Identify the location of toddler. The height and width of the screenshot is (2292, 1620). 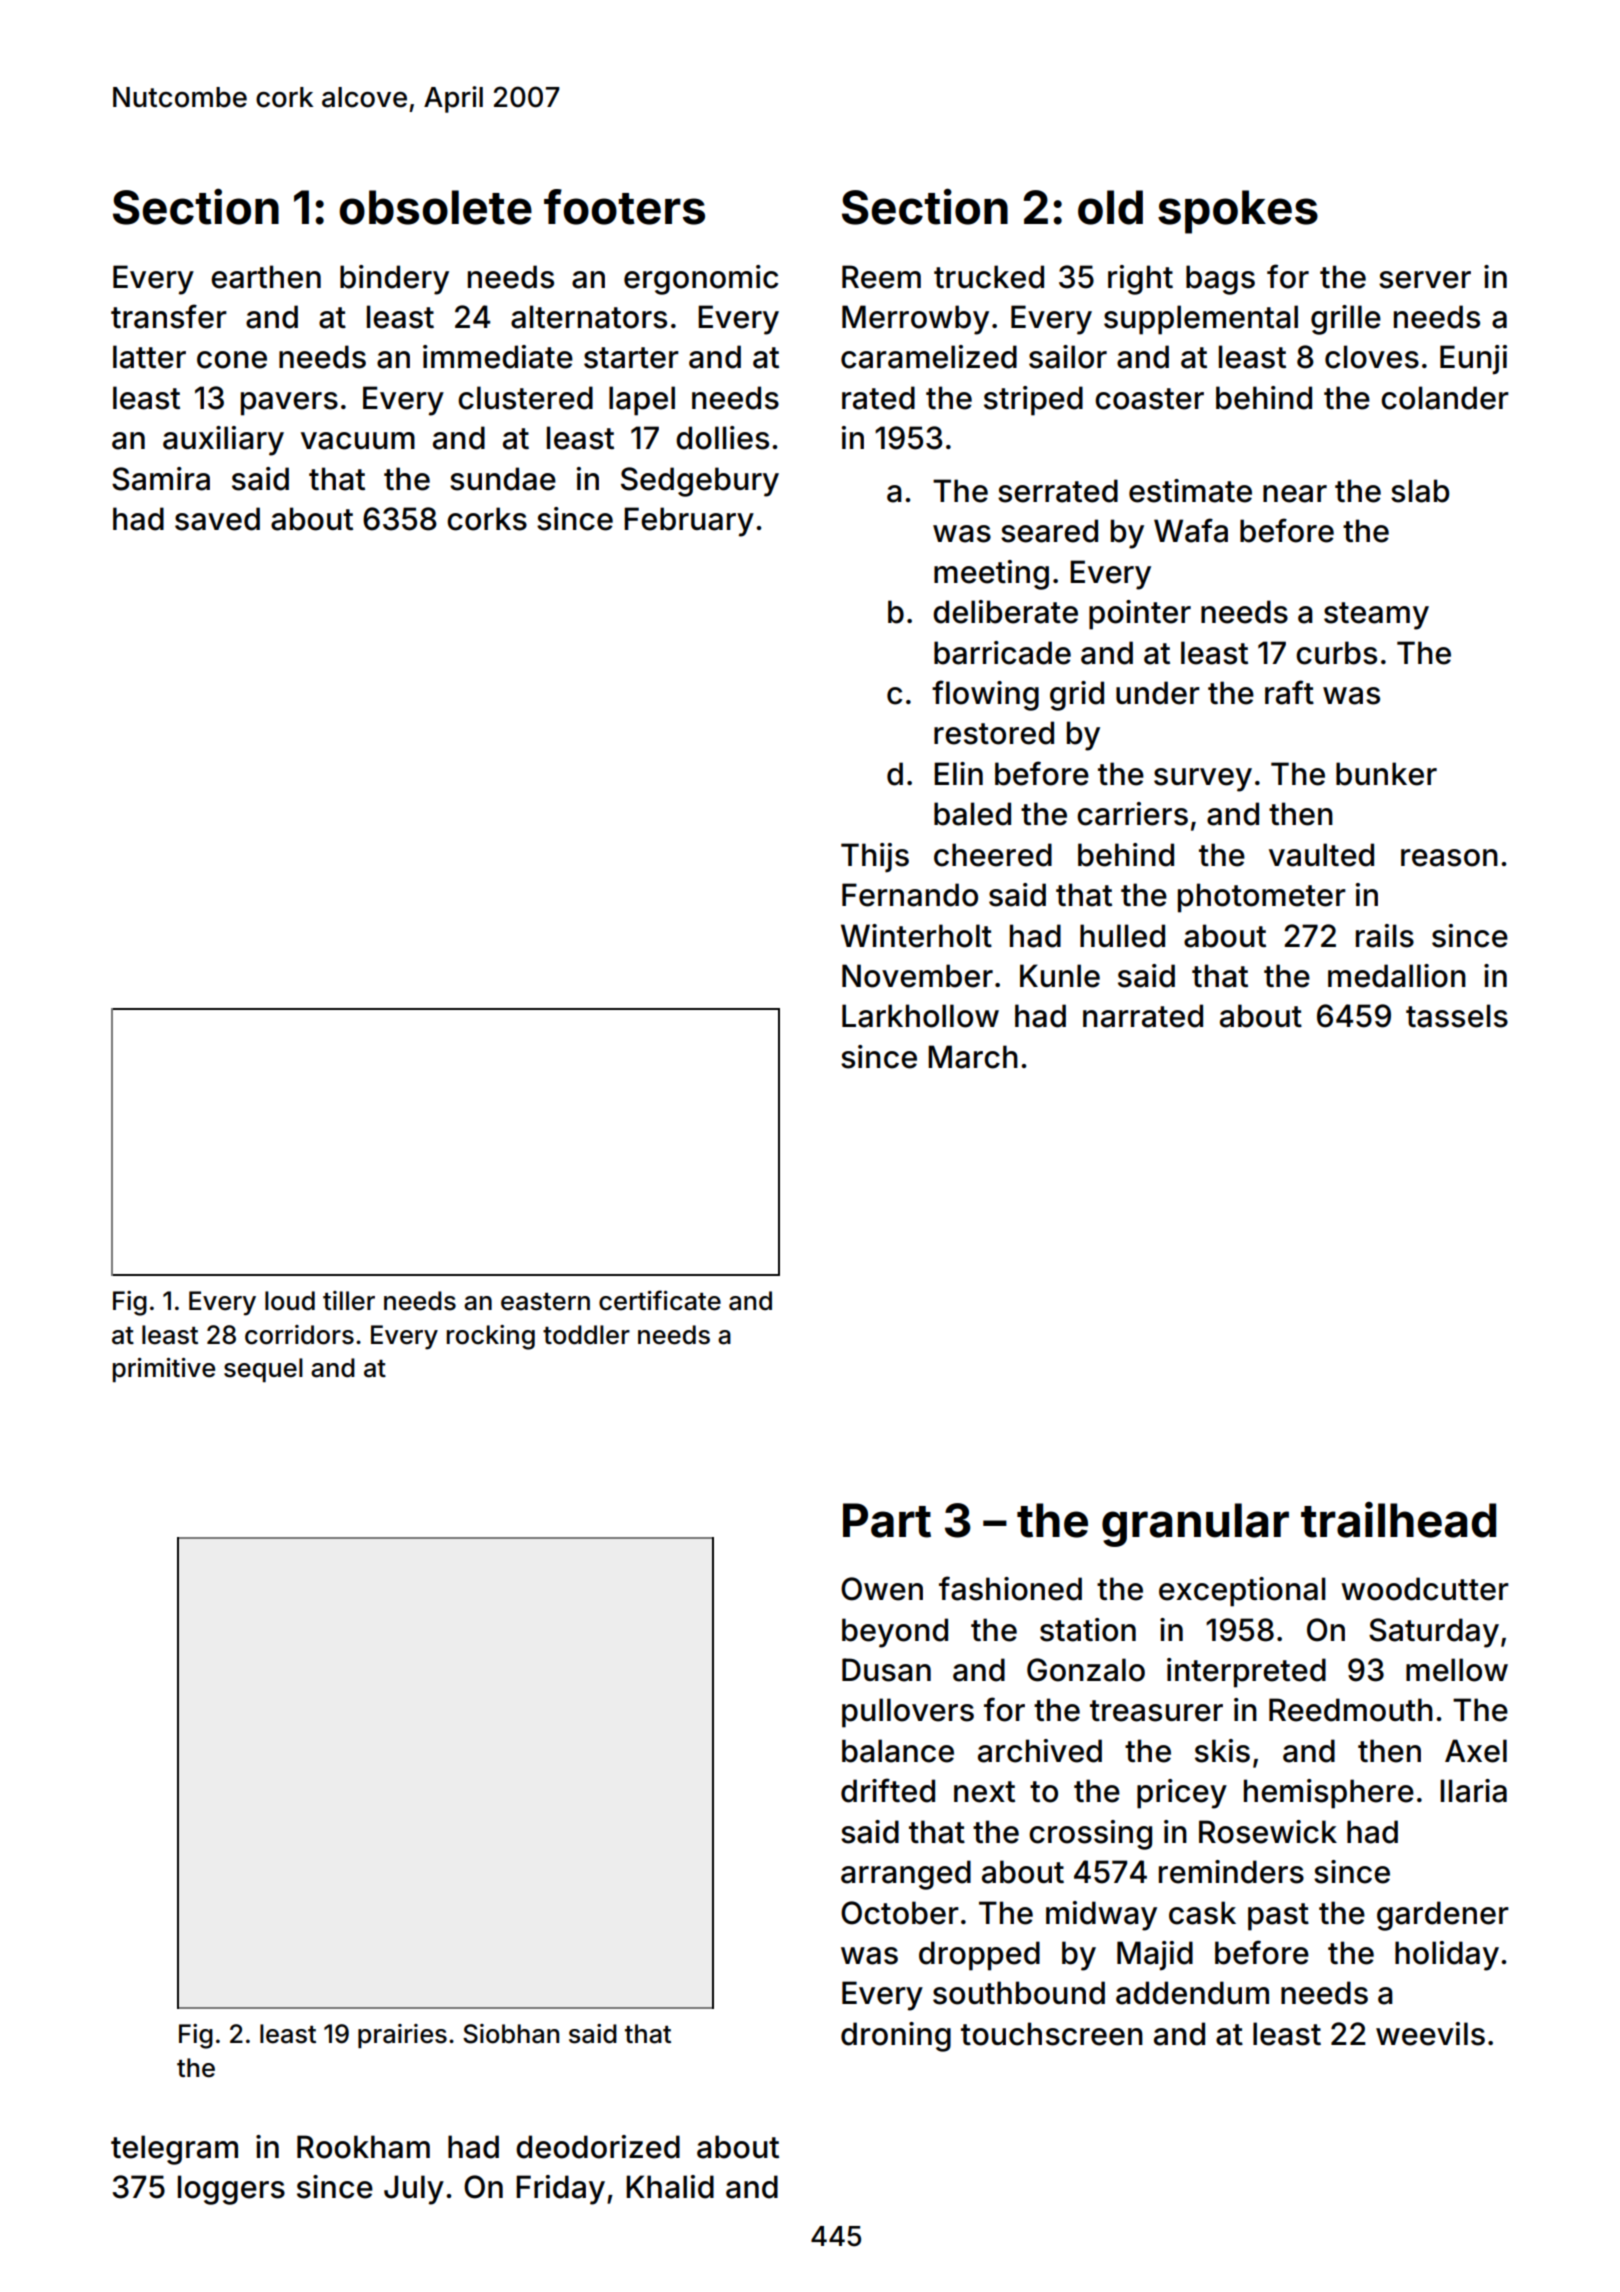
(586, 1335).
